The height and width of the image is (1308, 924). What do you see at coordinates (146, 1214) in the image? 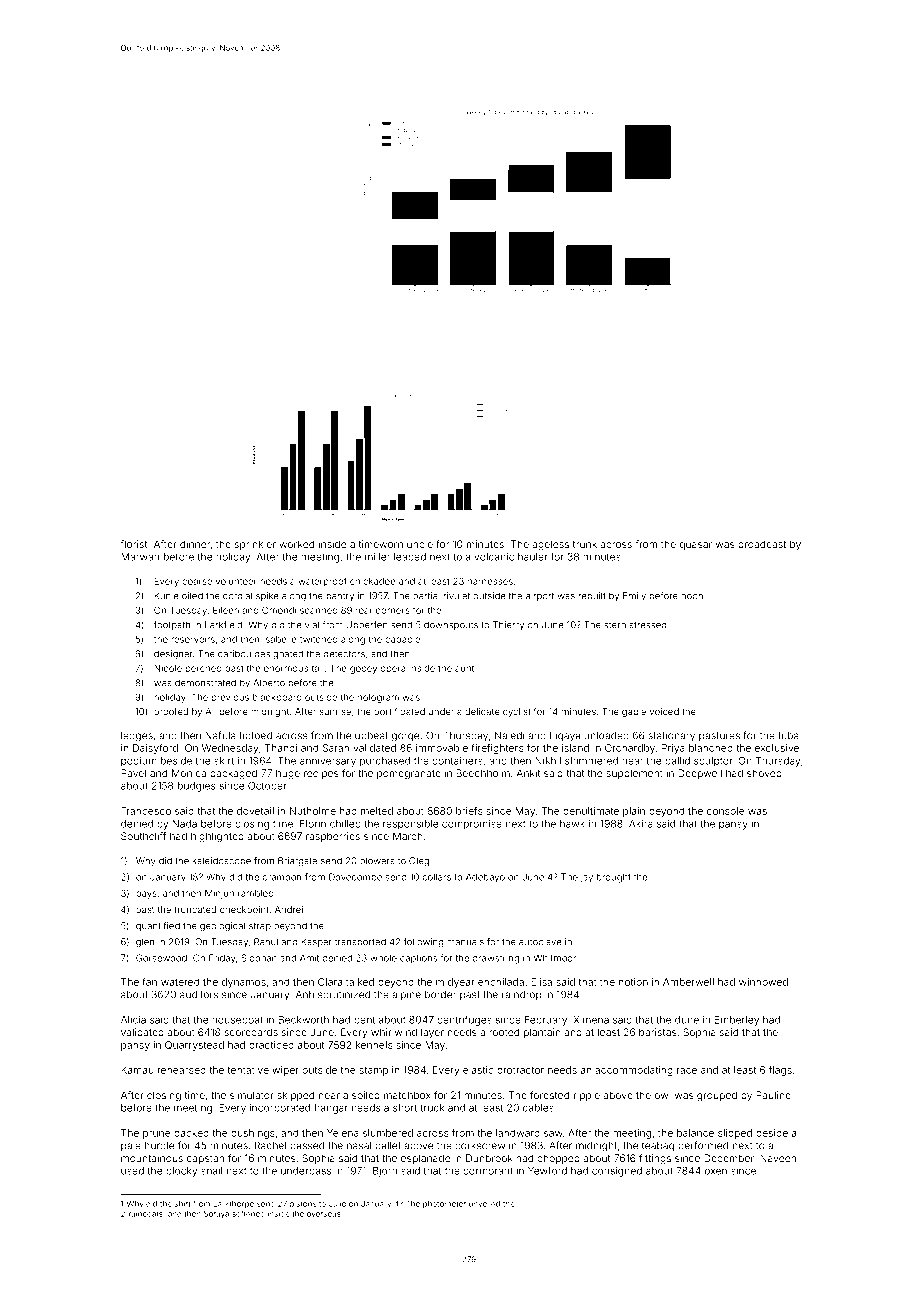
I see `raincoats` at bounding box center [146, 1214].
